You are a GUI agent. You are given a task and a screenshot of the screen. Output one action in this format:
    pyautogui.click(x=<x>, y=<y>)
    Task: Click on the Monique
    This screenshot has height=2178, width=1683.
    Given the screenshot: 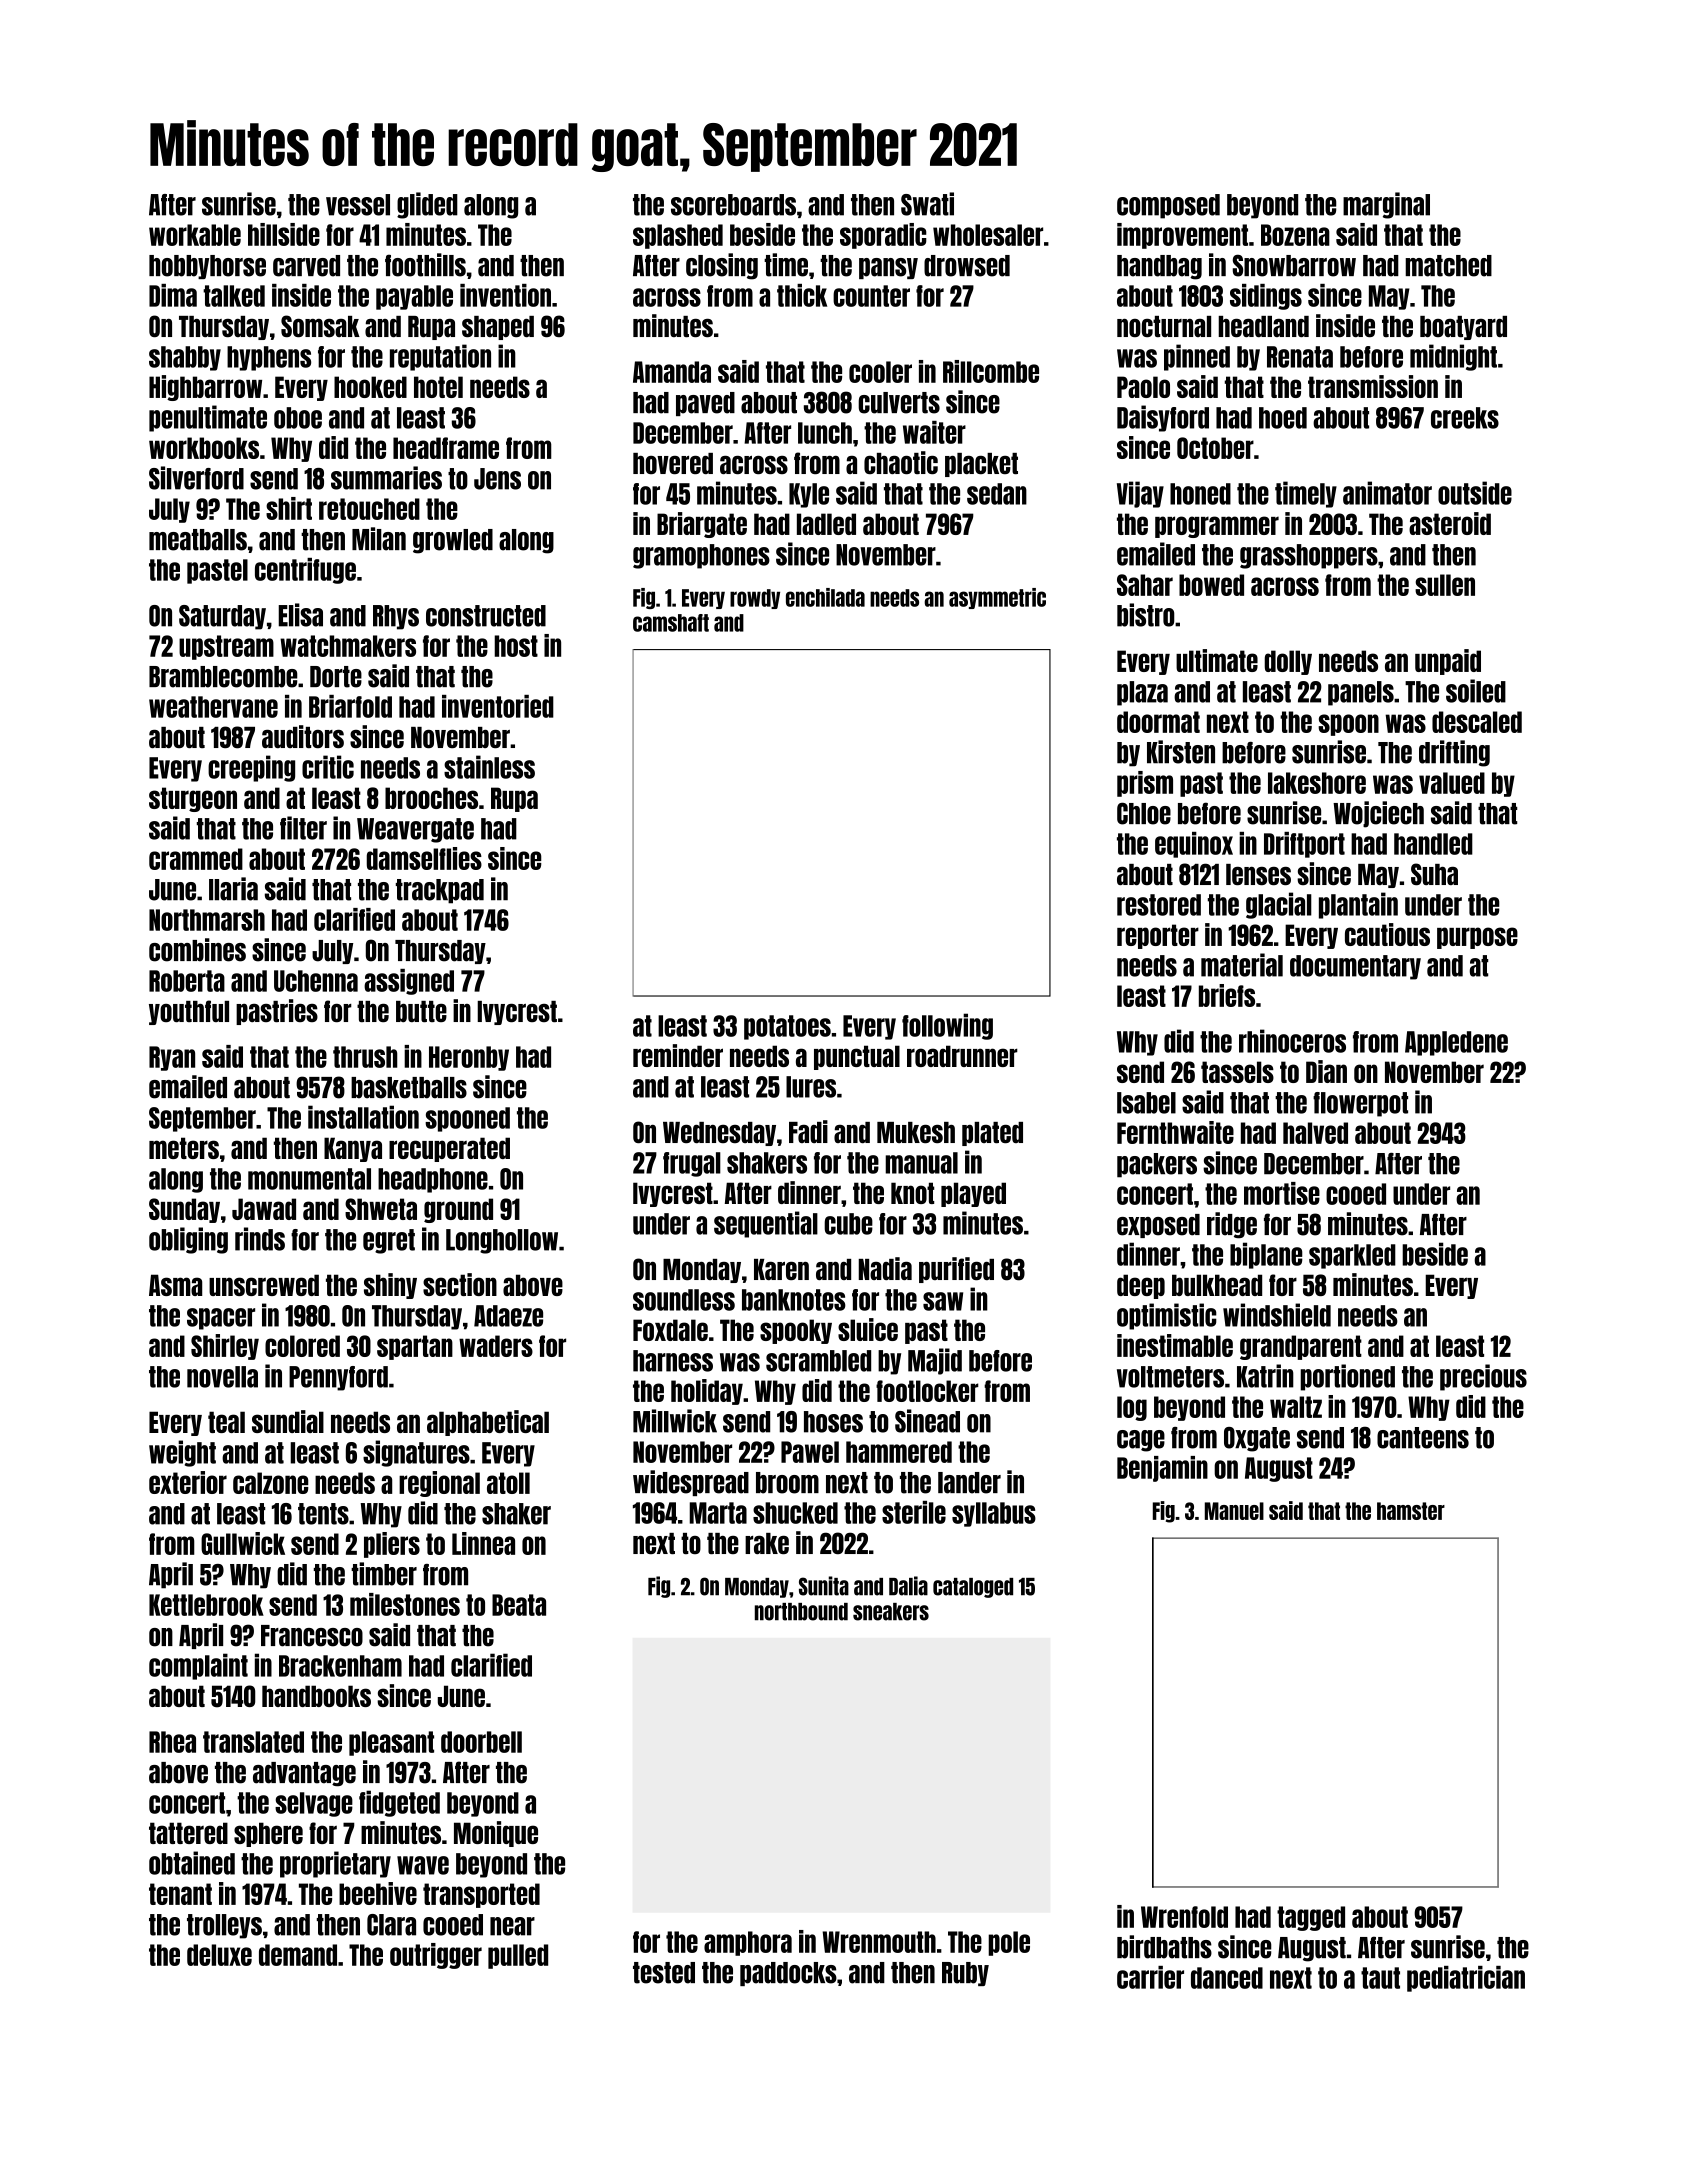 What is the action you would take?
    pyautogui.click(x=496, y=1834)
